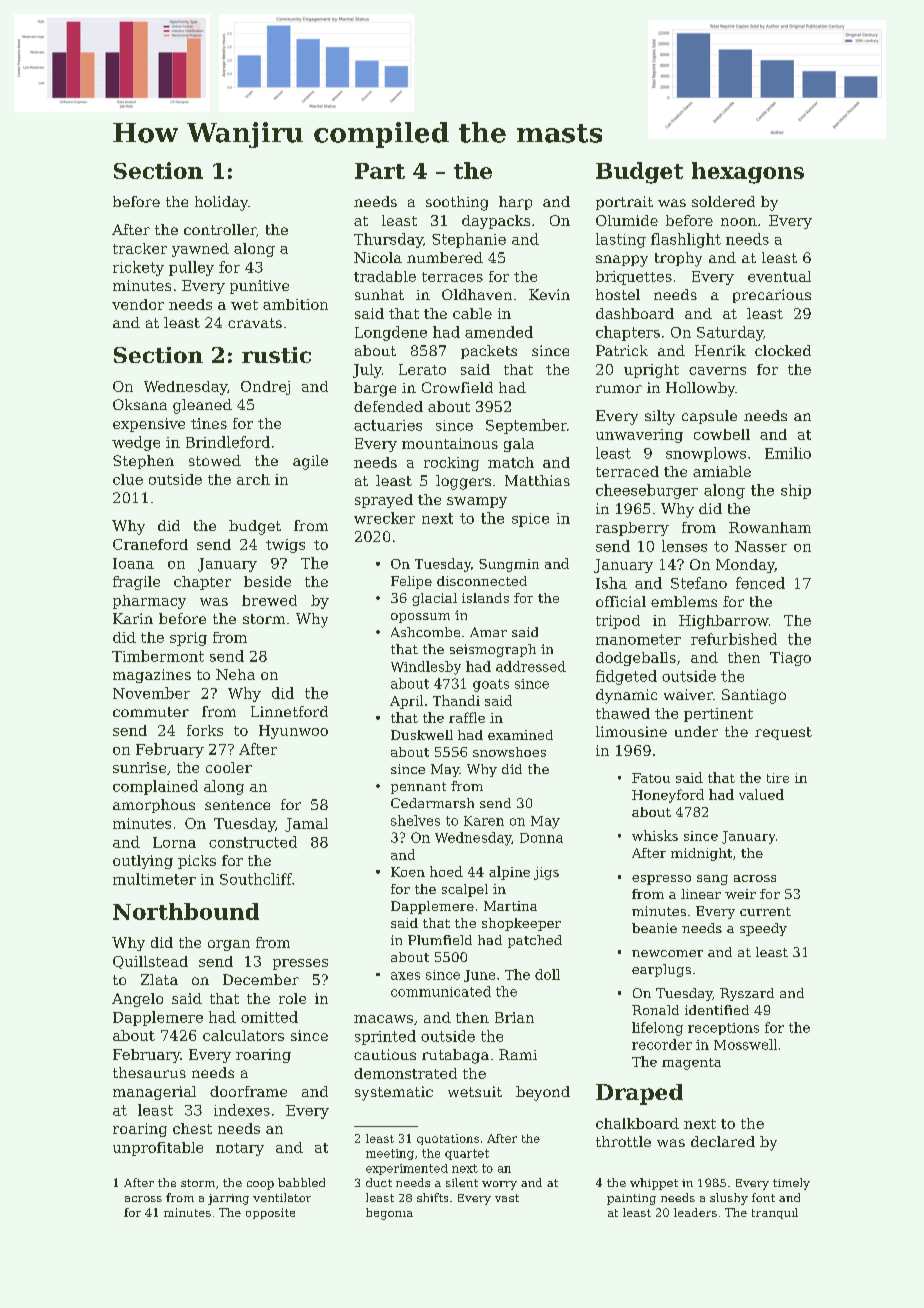  I want to click on Brindleford, so click(228, 442).
